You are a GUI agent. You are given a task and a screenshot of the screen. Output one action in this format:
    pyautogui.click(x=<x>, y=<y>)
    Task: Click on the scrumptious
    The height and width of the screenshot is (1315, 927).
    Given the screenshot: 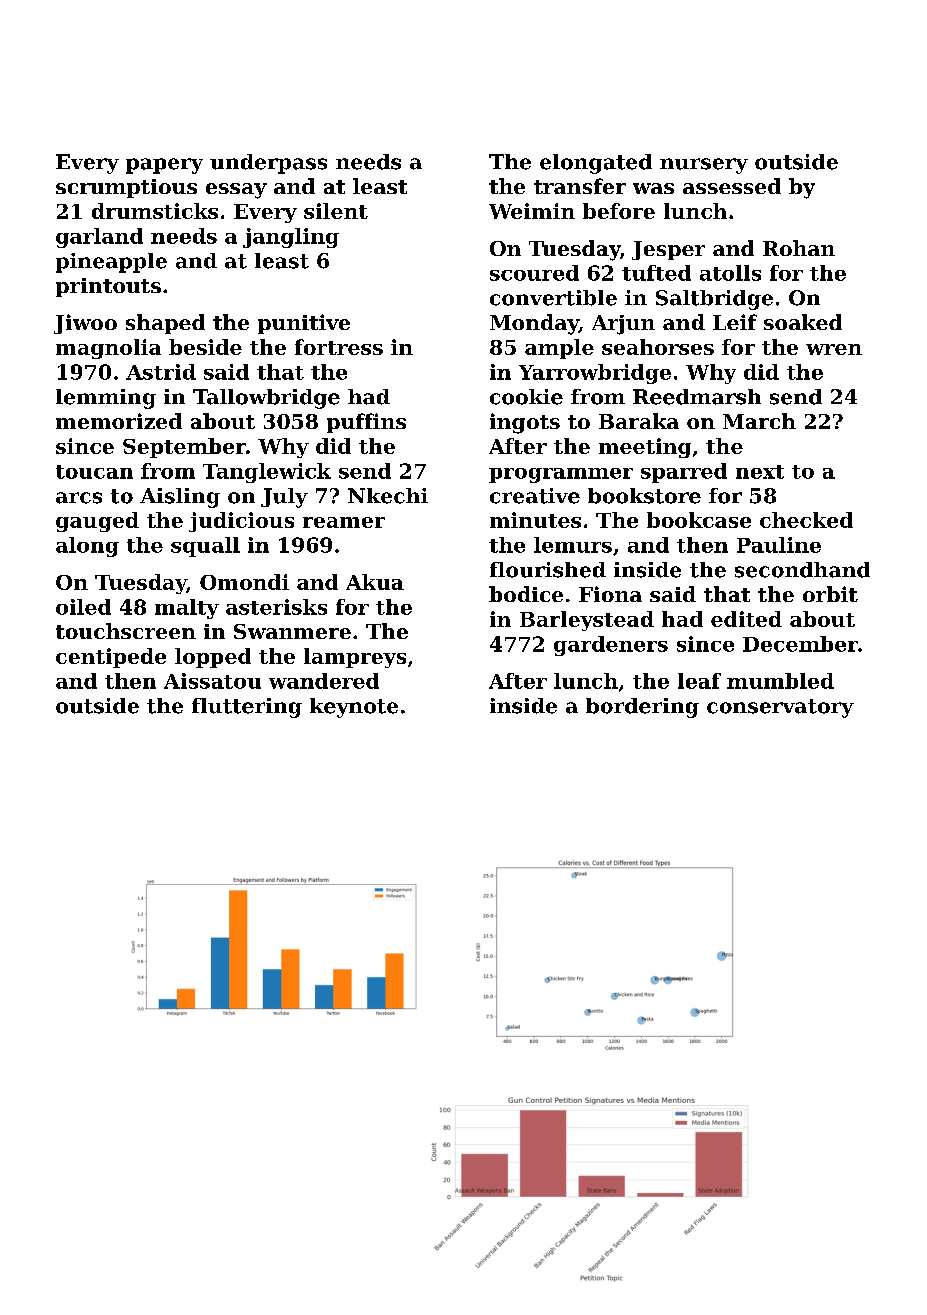 What is the action you would take?
    pyautogui.click(x=126, y=188)
